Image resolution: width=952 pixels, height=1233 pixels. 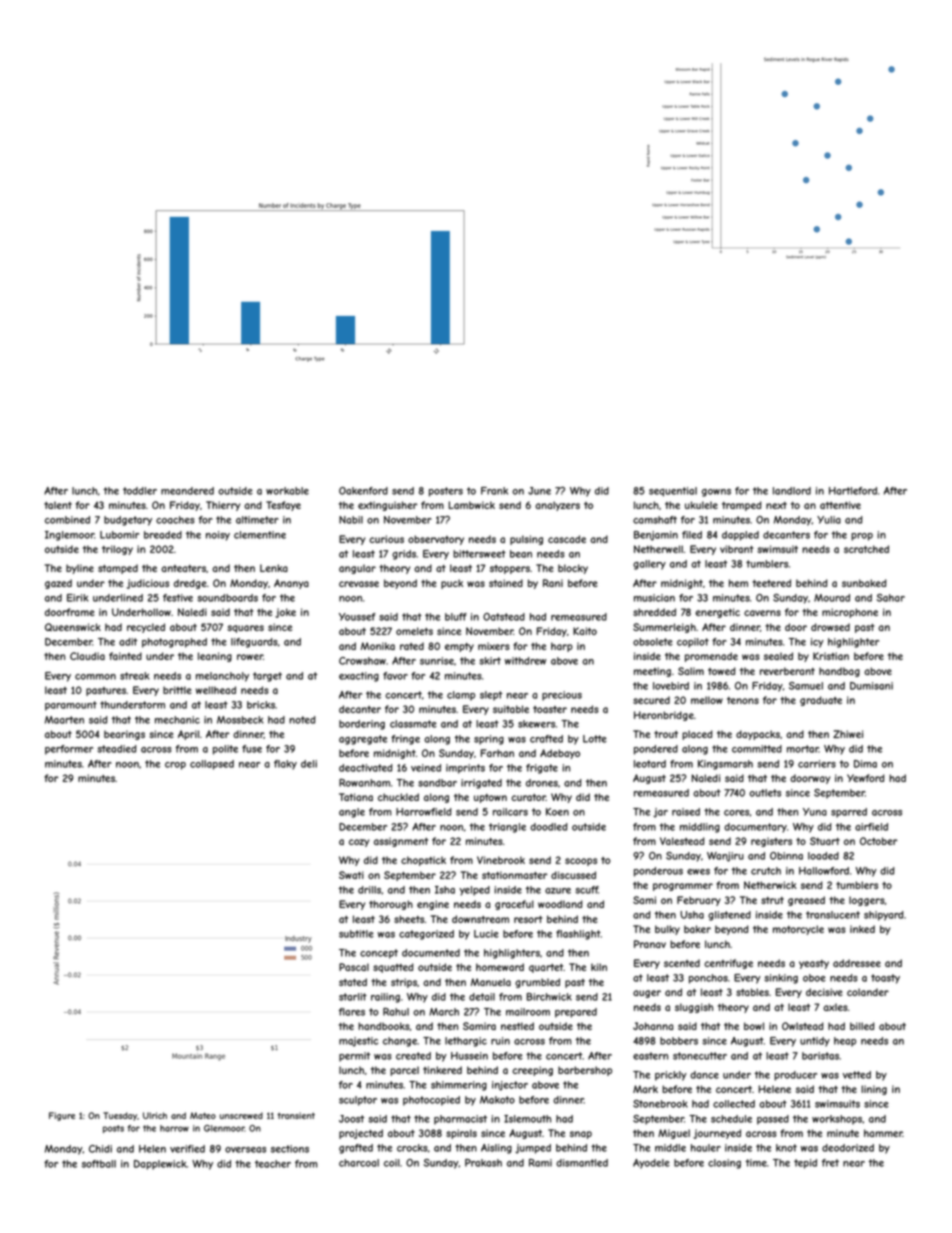 What do you see at coordinates (187, 491) in the document?
I see `meandered` at bounding box center [187, 491].
